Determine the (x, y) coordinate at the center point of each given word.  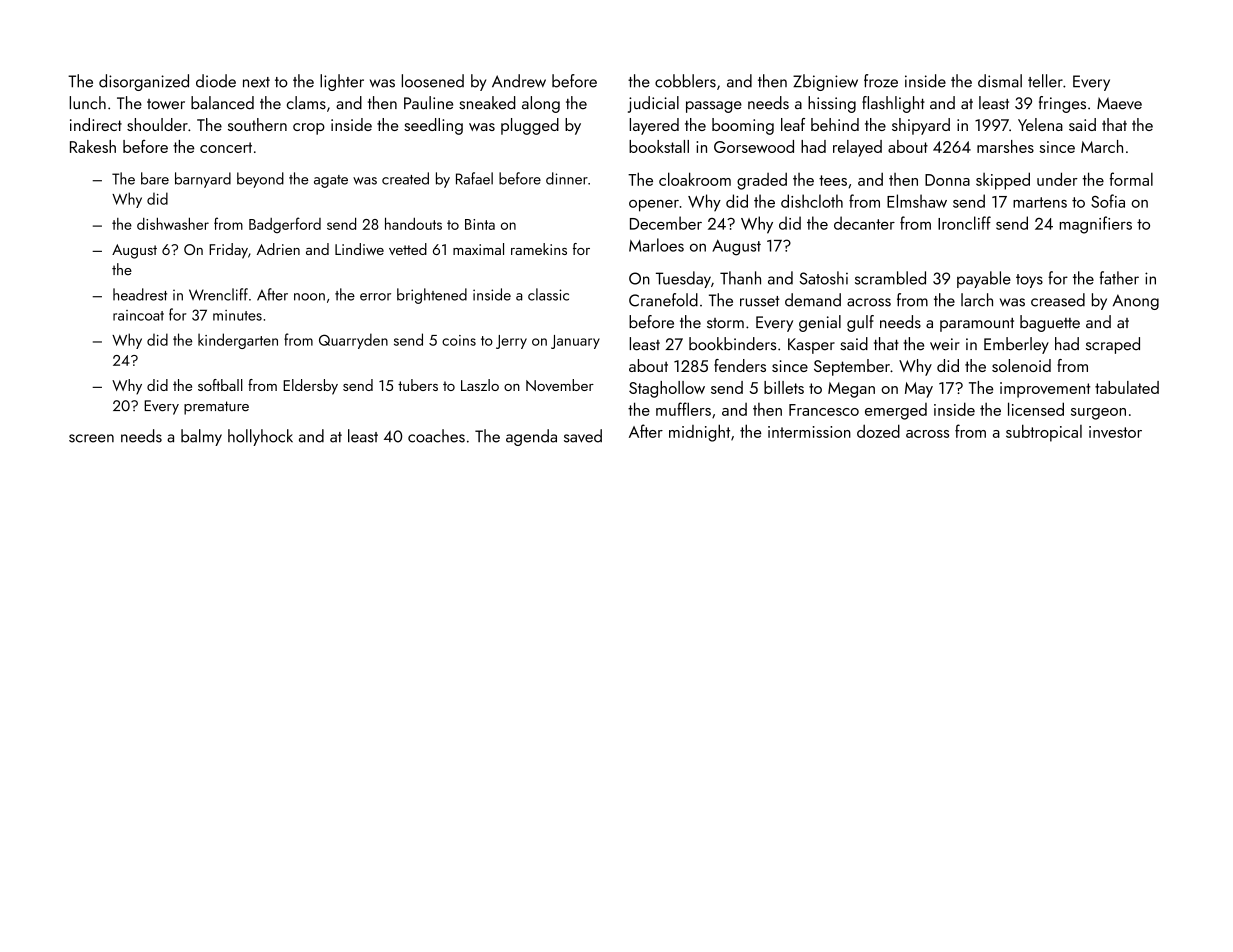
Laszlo (480, 385)
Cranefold (663, 300)
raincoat (138, 315)
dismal (1000, 81)
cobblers (685, 81)
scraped (1113, 345)
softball (220, 385)
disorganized (144, 82)
